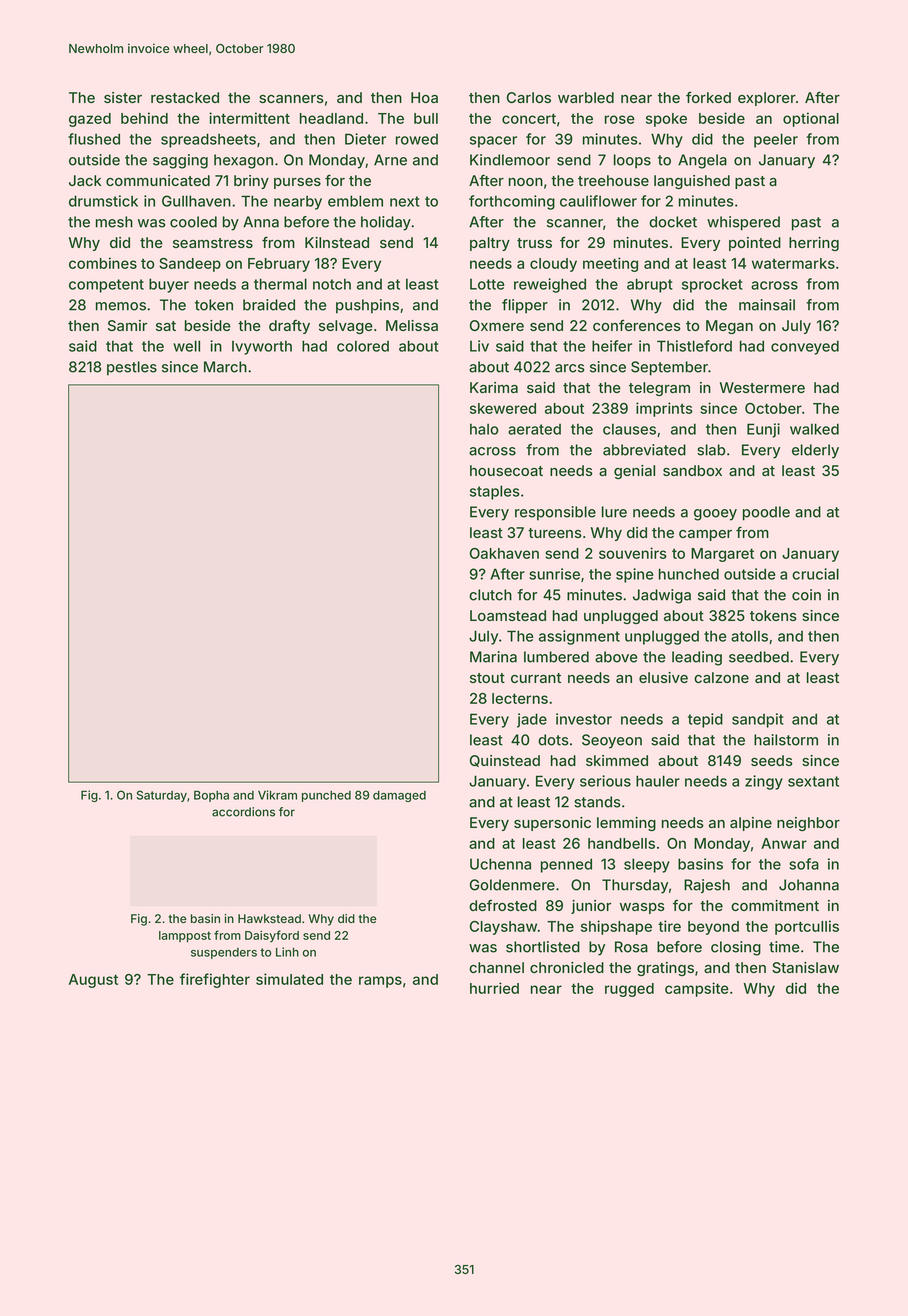 The image size is (908, 1316). What do you see at coordinates (496, 967) in the document?
I see `channel` at bounding box center [496, 967].
